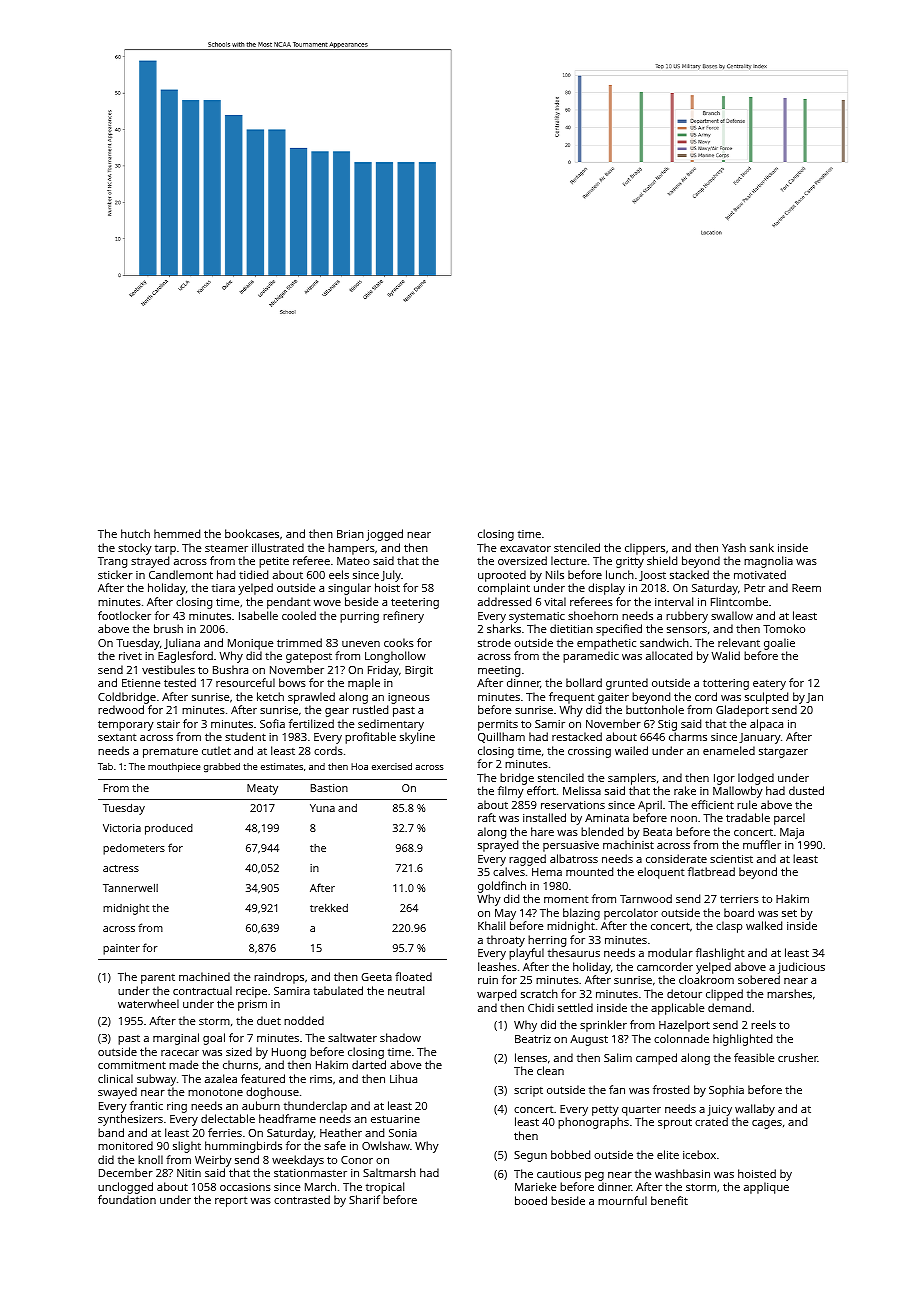  Describe the element at coordinates (739, 642) in the screenshot. I see `relevant` at that location.
